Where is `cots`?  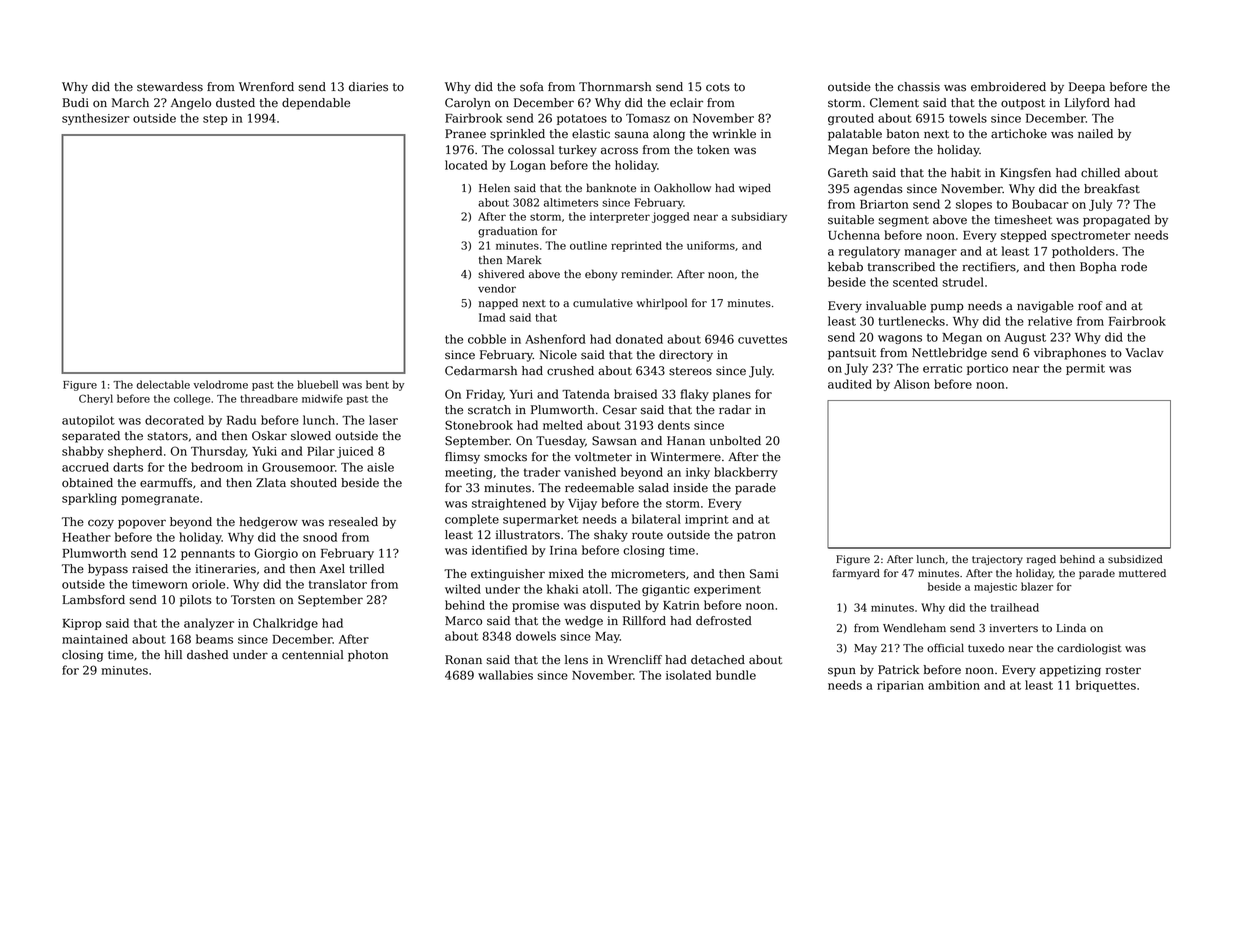
cots is located at coordinates (718, 87).
